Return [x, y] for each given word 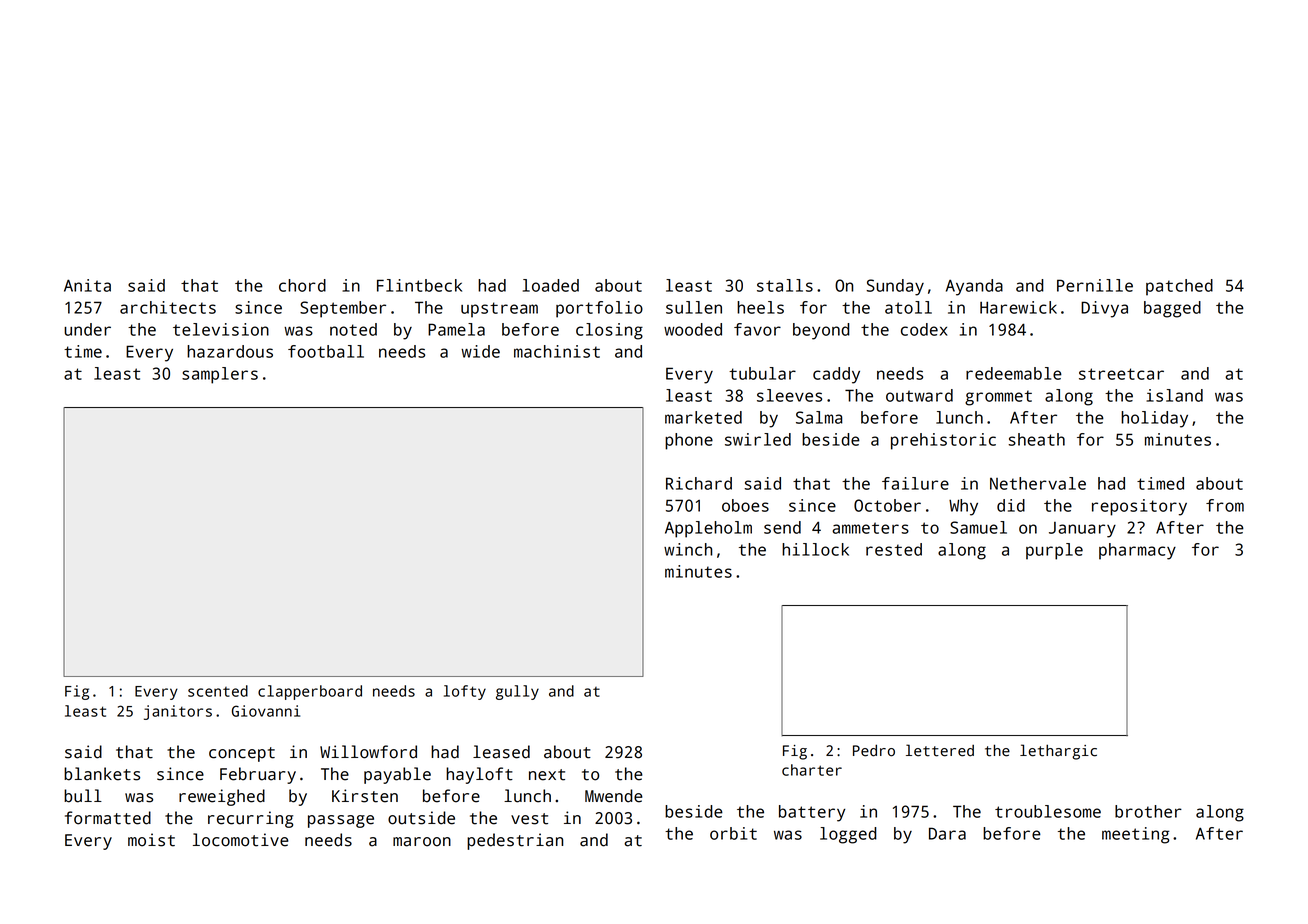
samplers [220, 375]
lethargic [1058, 752]
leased [501, 752]
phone [689, 441]
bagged [1172, 309]
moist [151, 840]
